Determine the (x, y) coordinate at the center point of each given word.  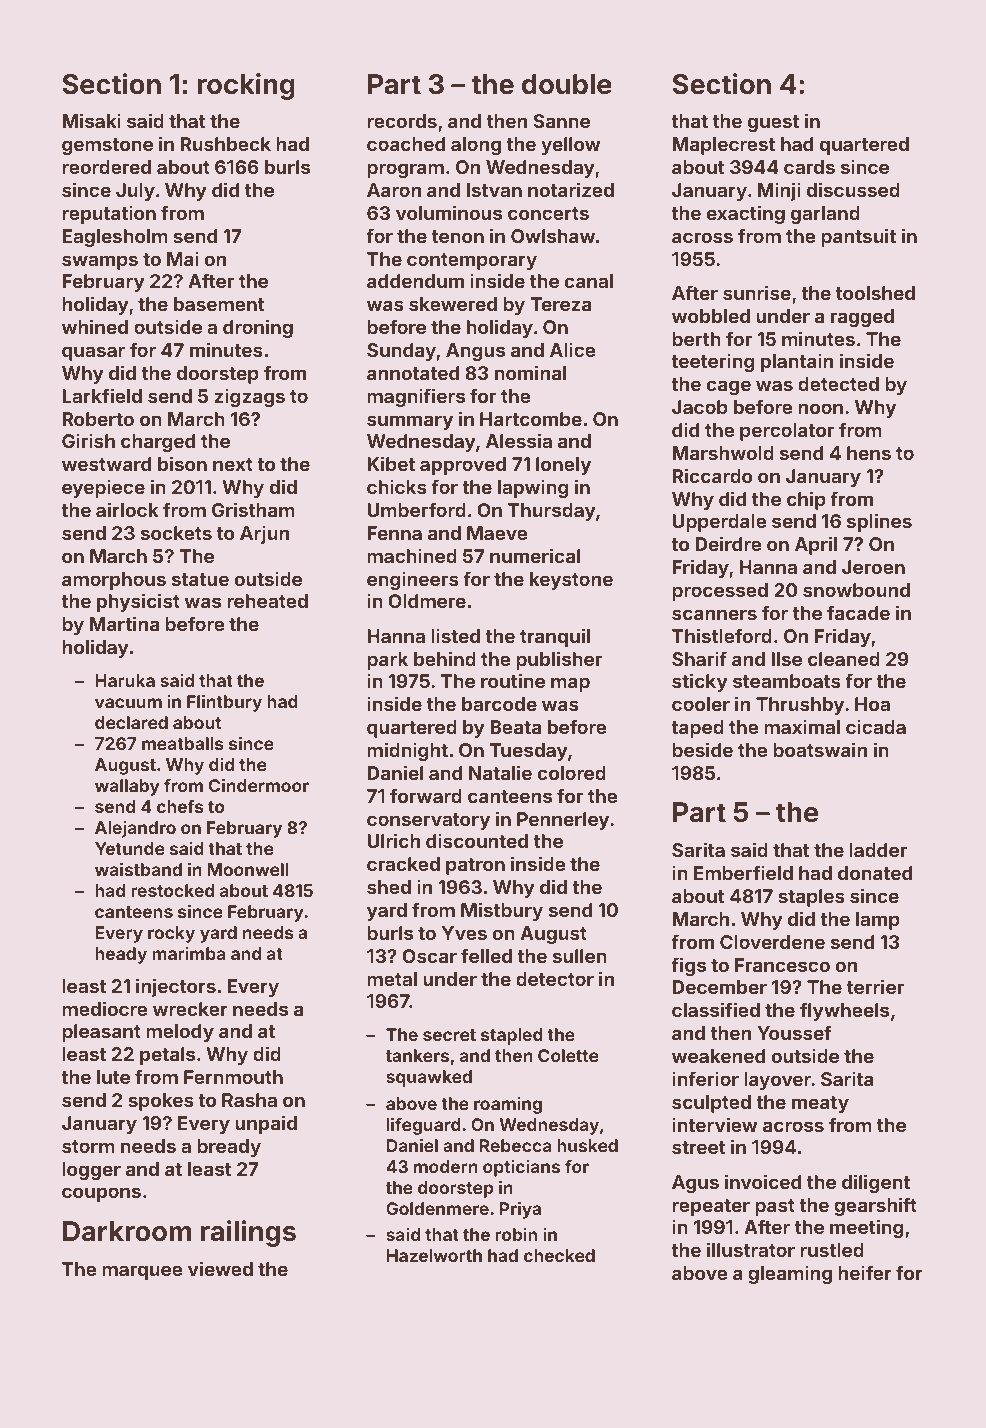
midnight (407, 751)
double (567, 84)
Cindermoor (259, 785)
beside (702, 749)
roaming (508, 1105)
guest (773, 123)
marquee (142, 1272)
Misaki (91, 120)
